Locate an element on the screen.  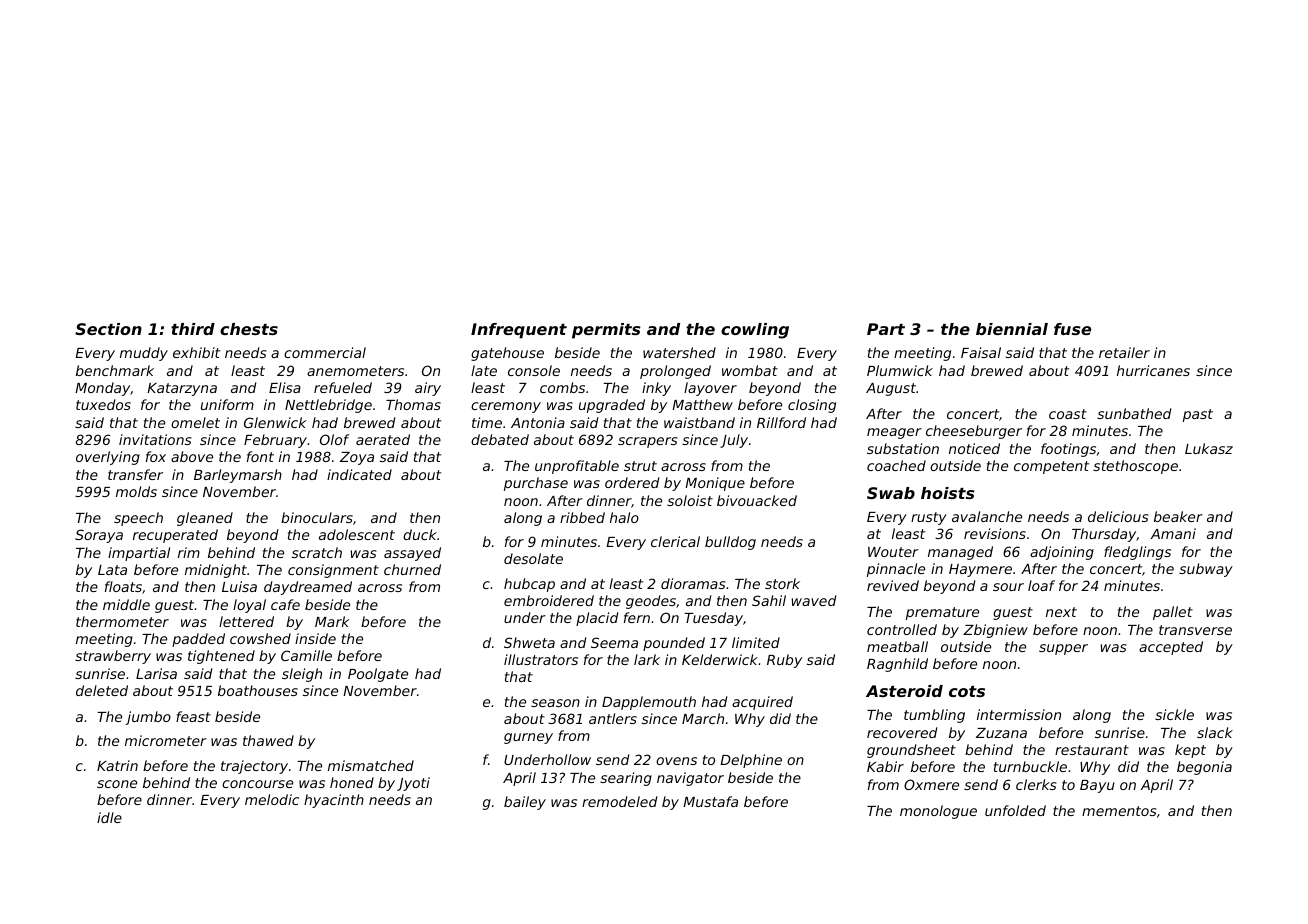
hurricanes is located at coordinates (1153, 370).
